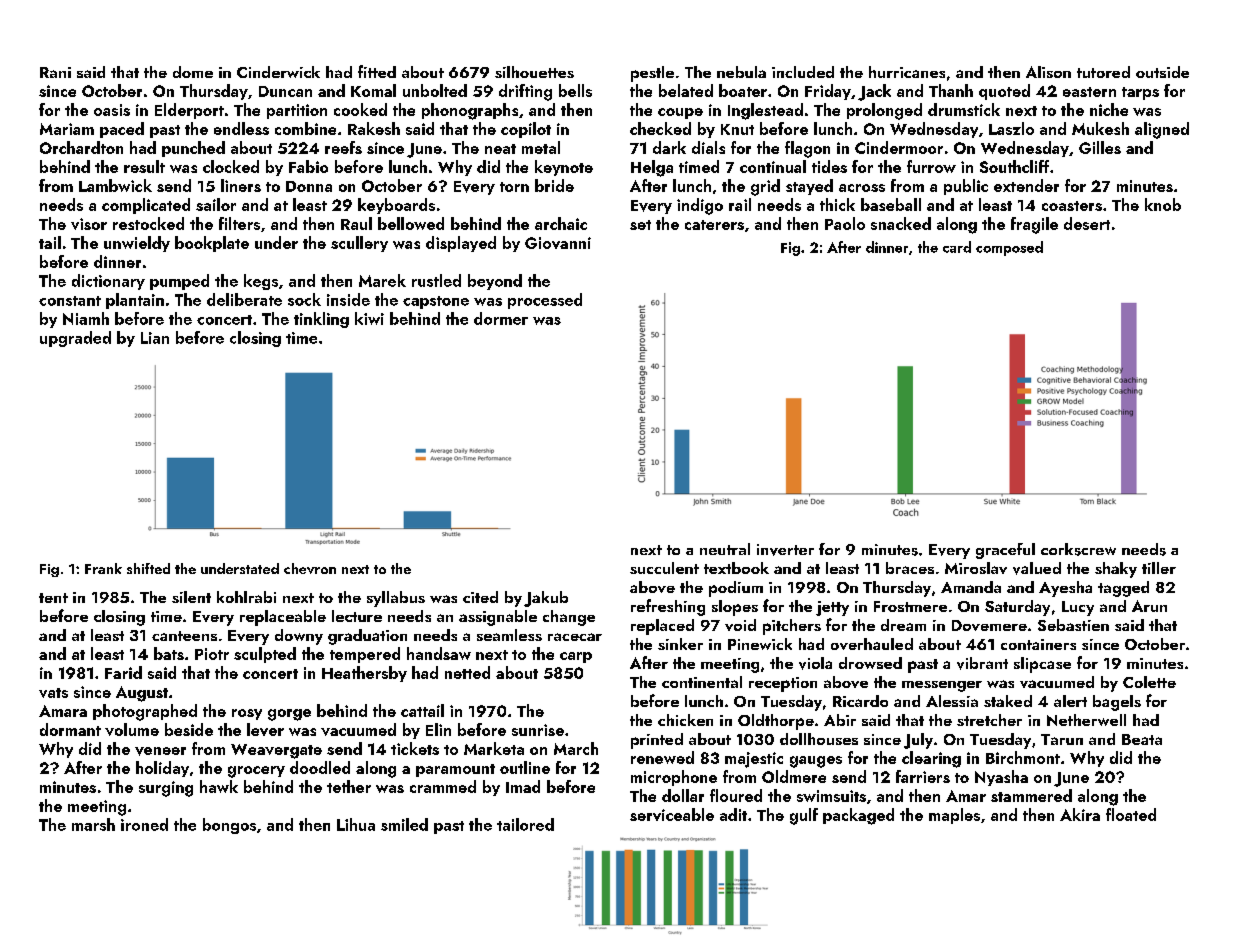  I want to click on ironed, so click(144, 824).
